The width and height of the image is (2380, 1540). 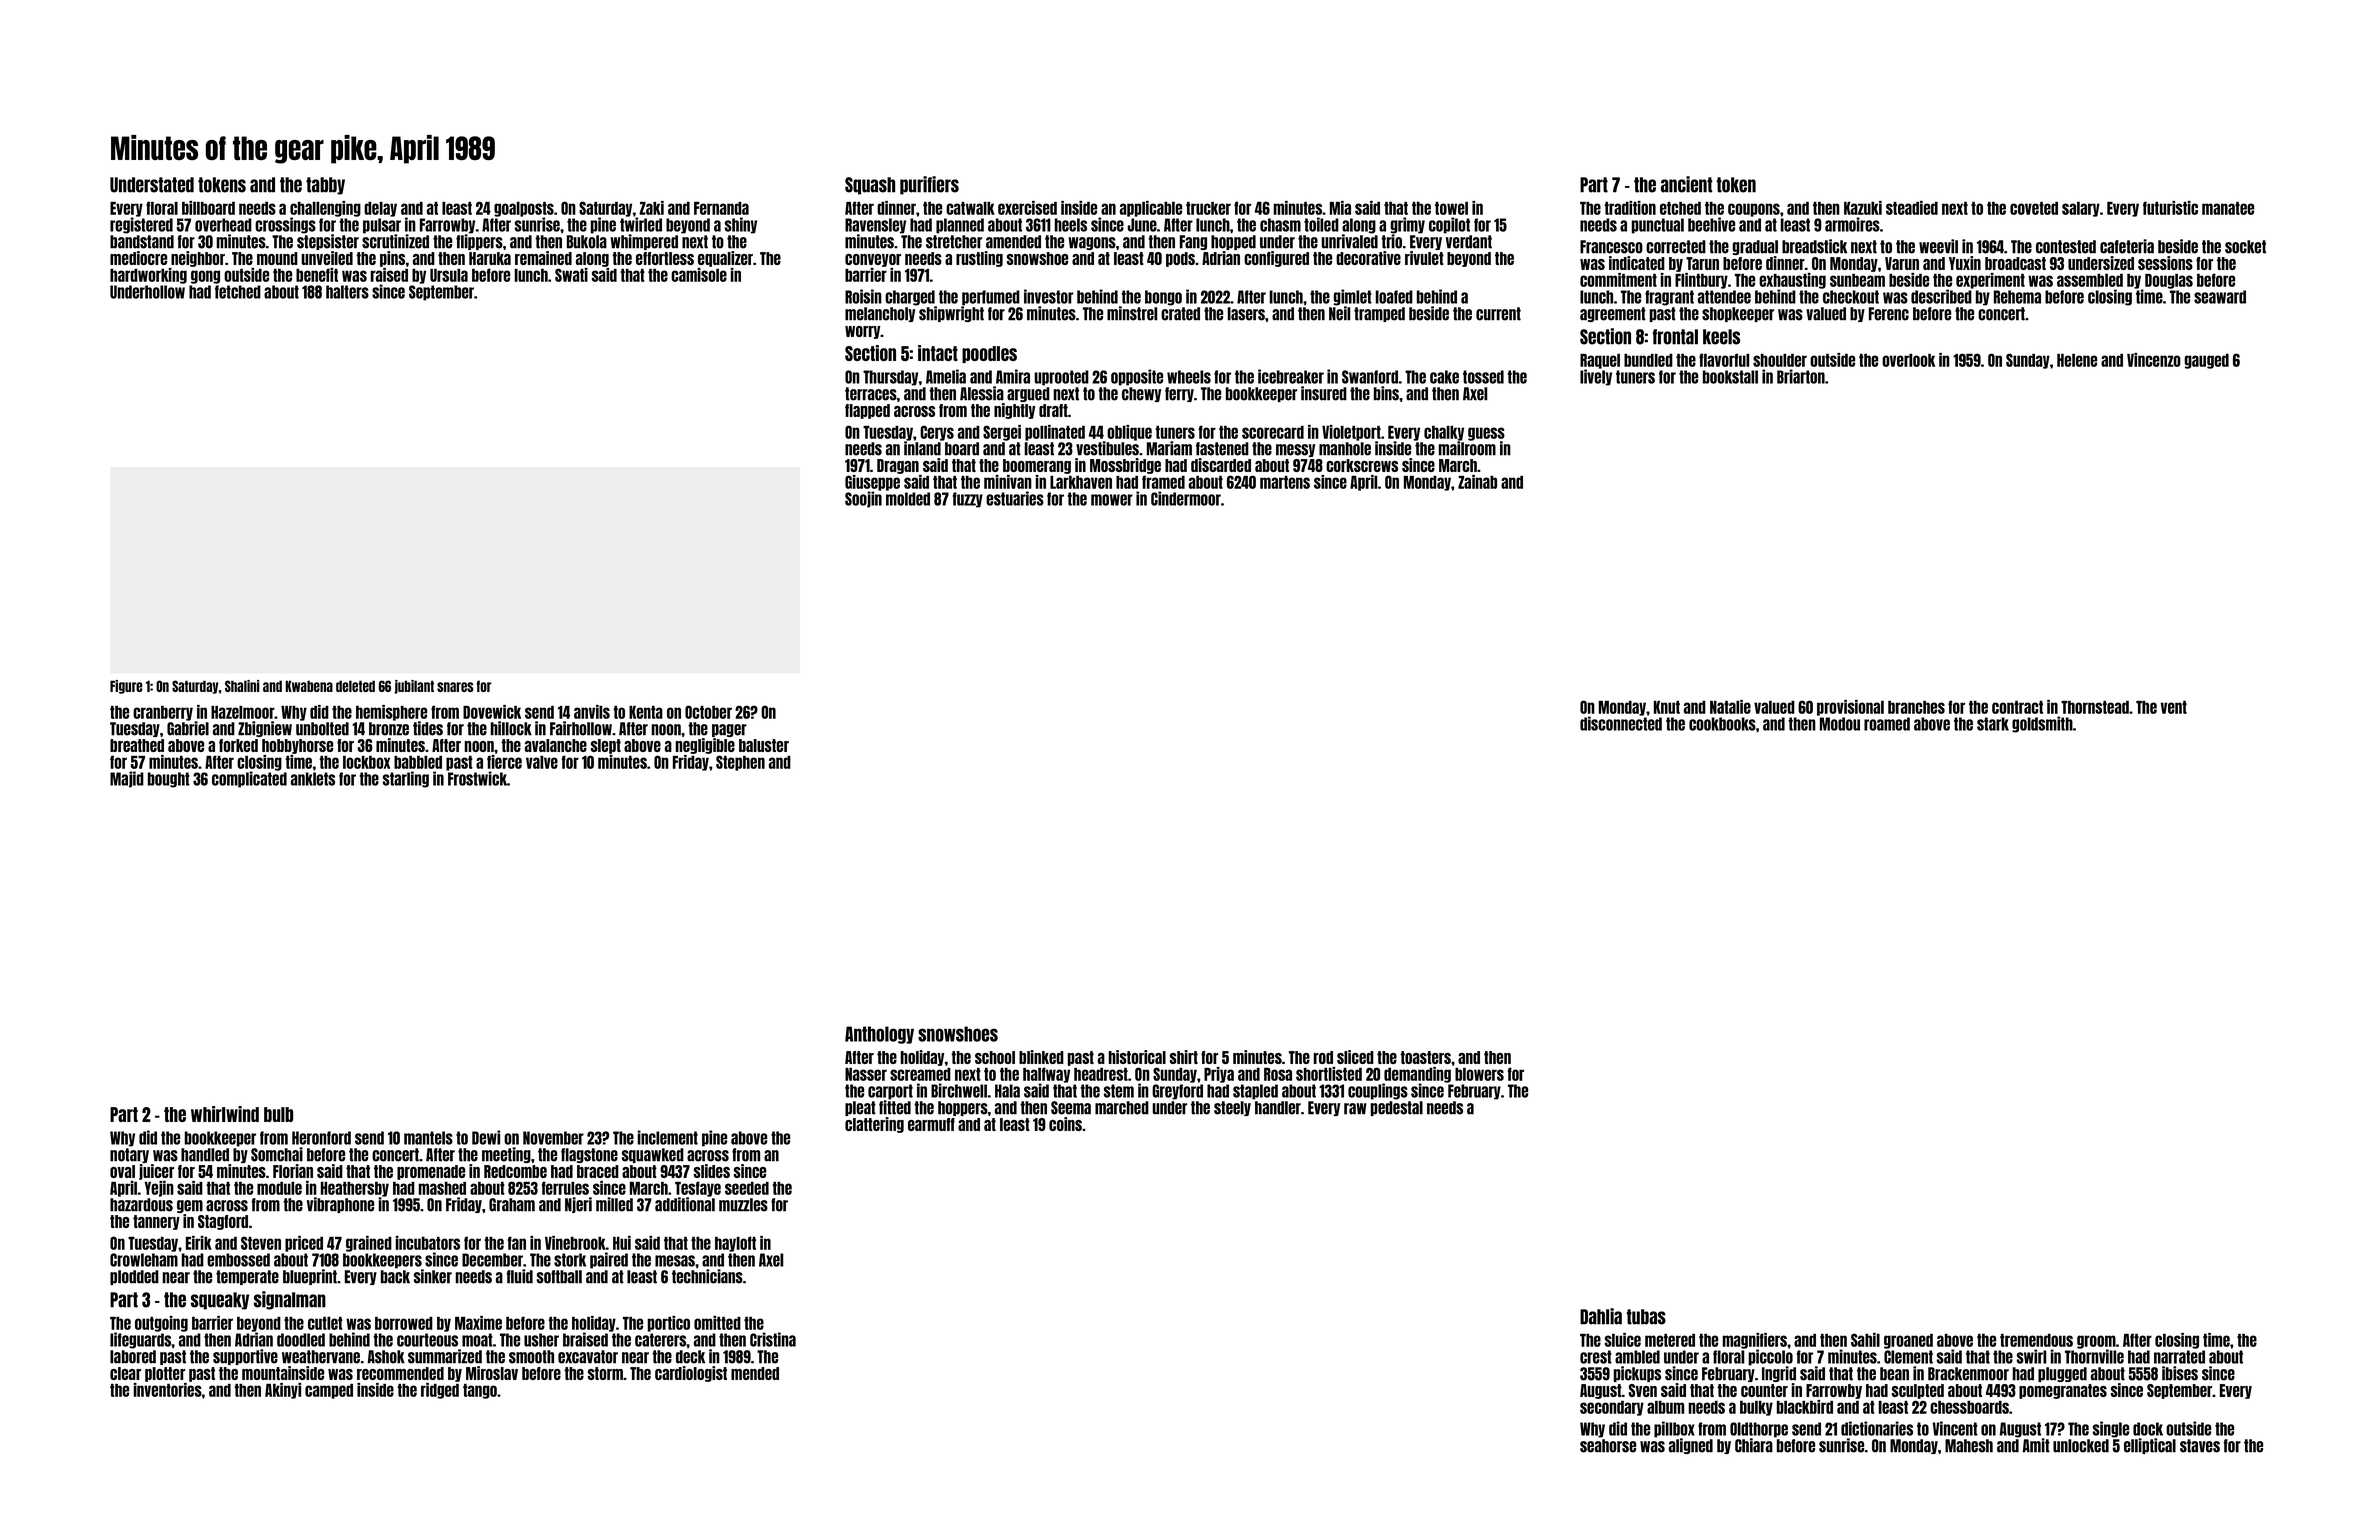 I want to click on cranberry, so click(x=163, y=713).
